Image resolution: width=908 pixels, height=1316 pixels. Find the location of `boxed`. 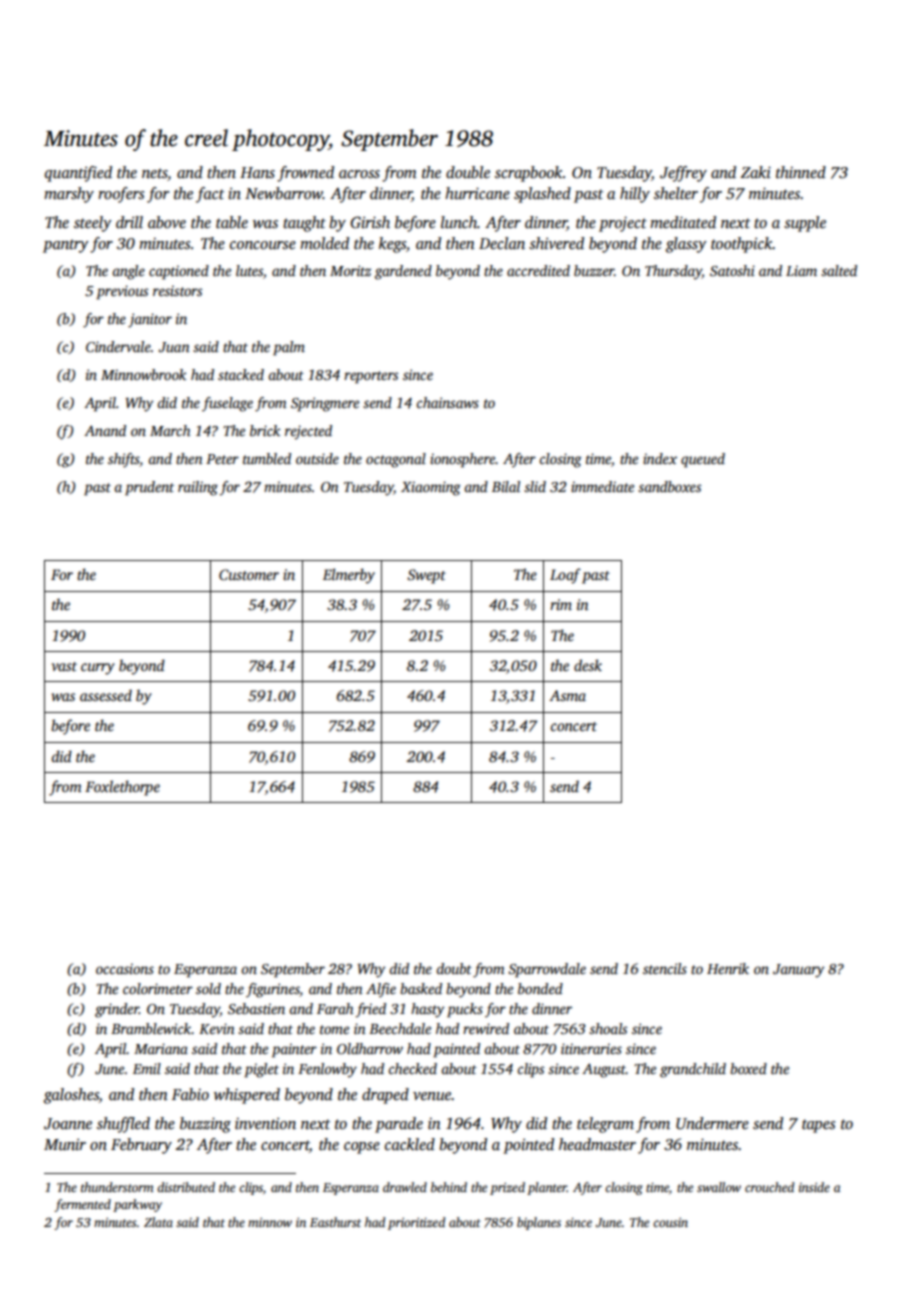

boxed is located at coordinates (748, 1068).
